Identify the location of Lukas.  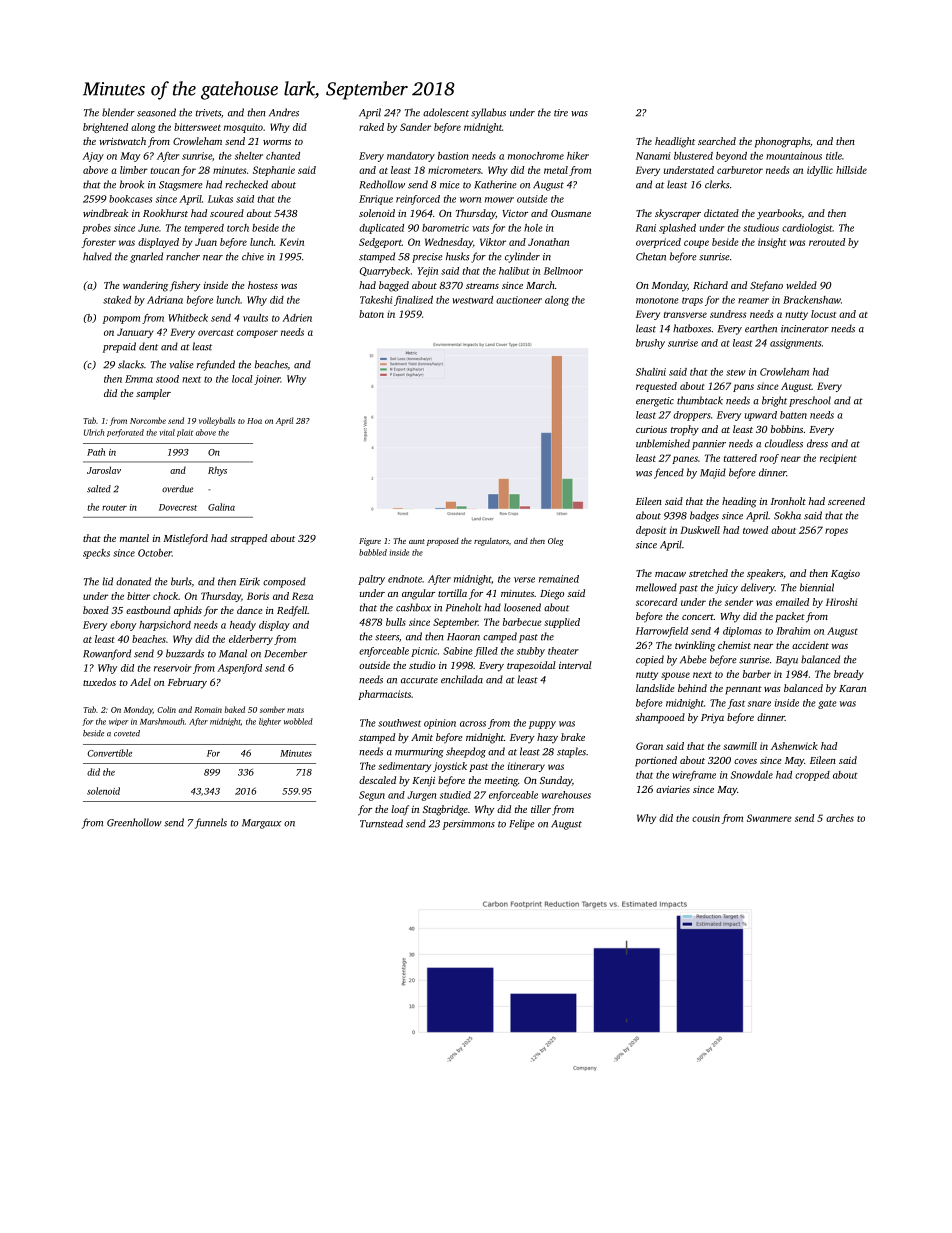
(220, 199).
